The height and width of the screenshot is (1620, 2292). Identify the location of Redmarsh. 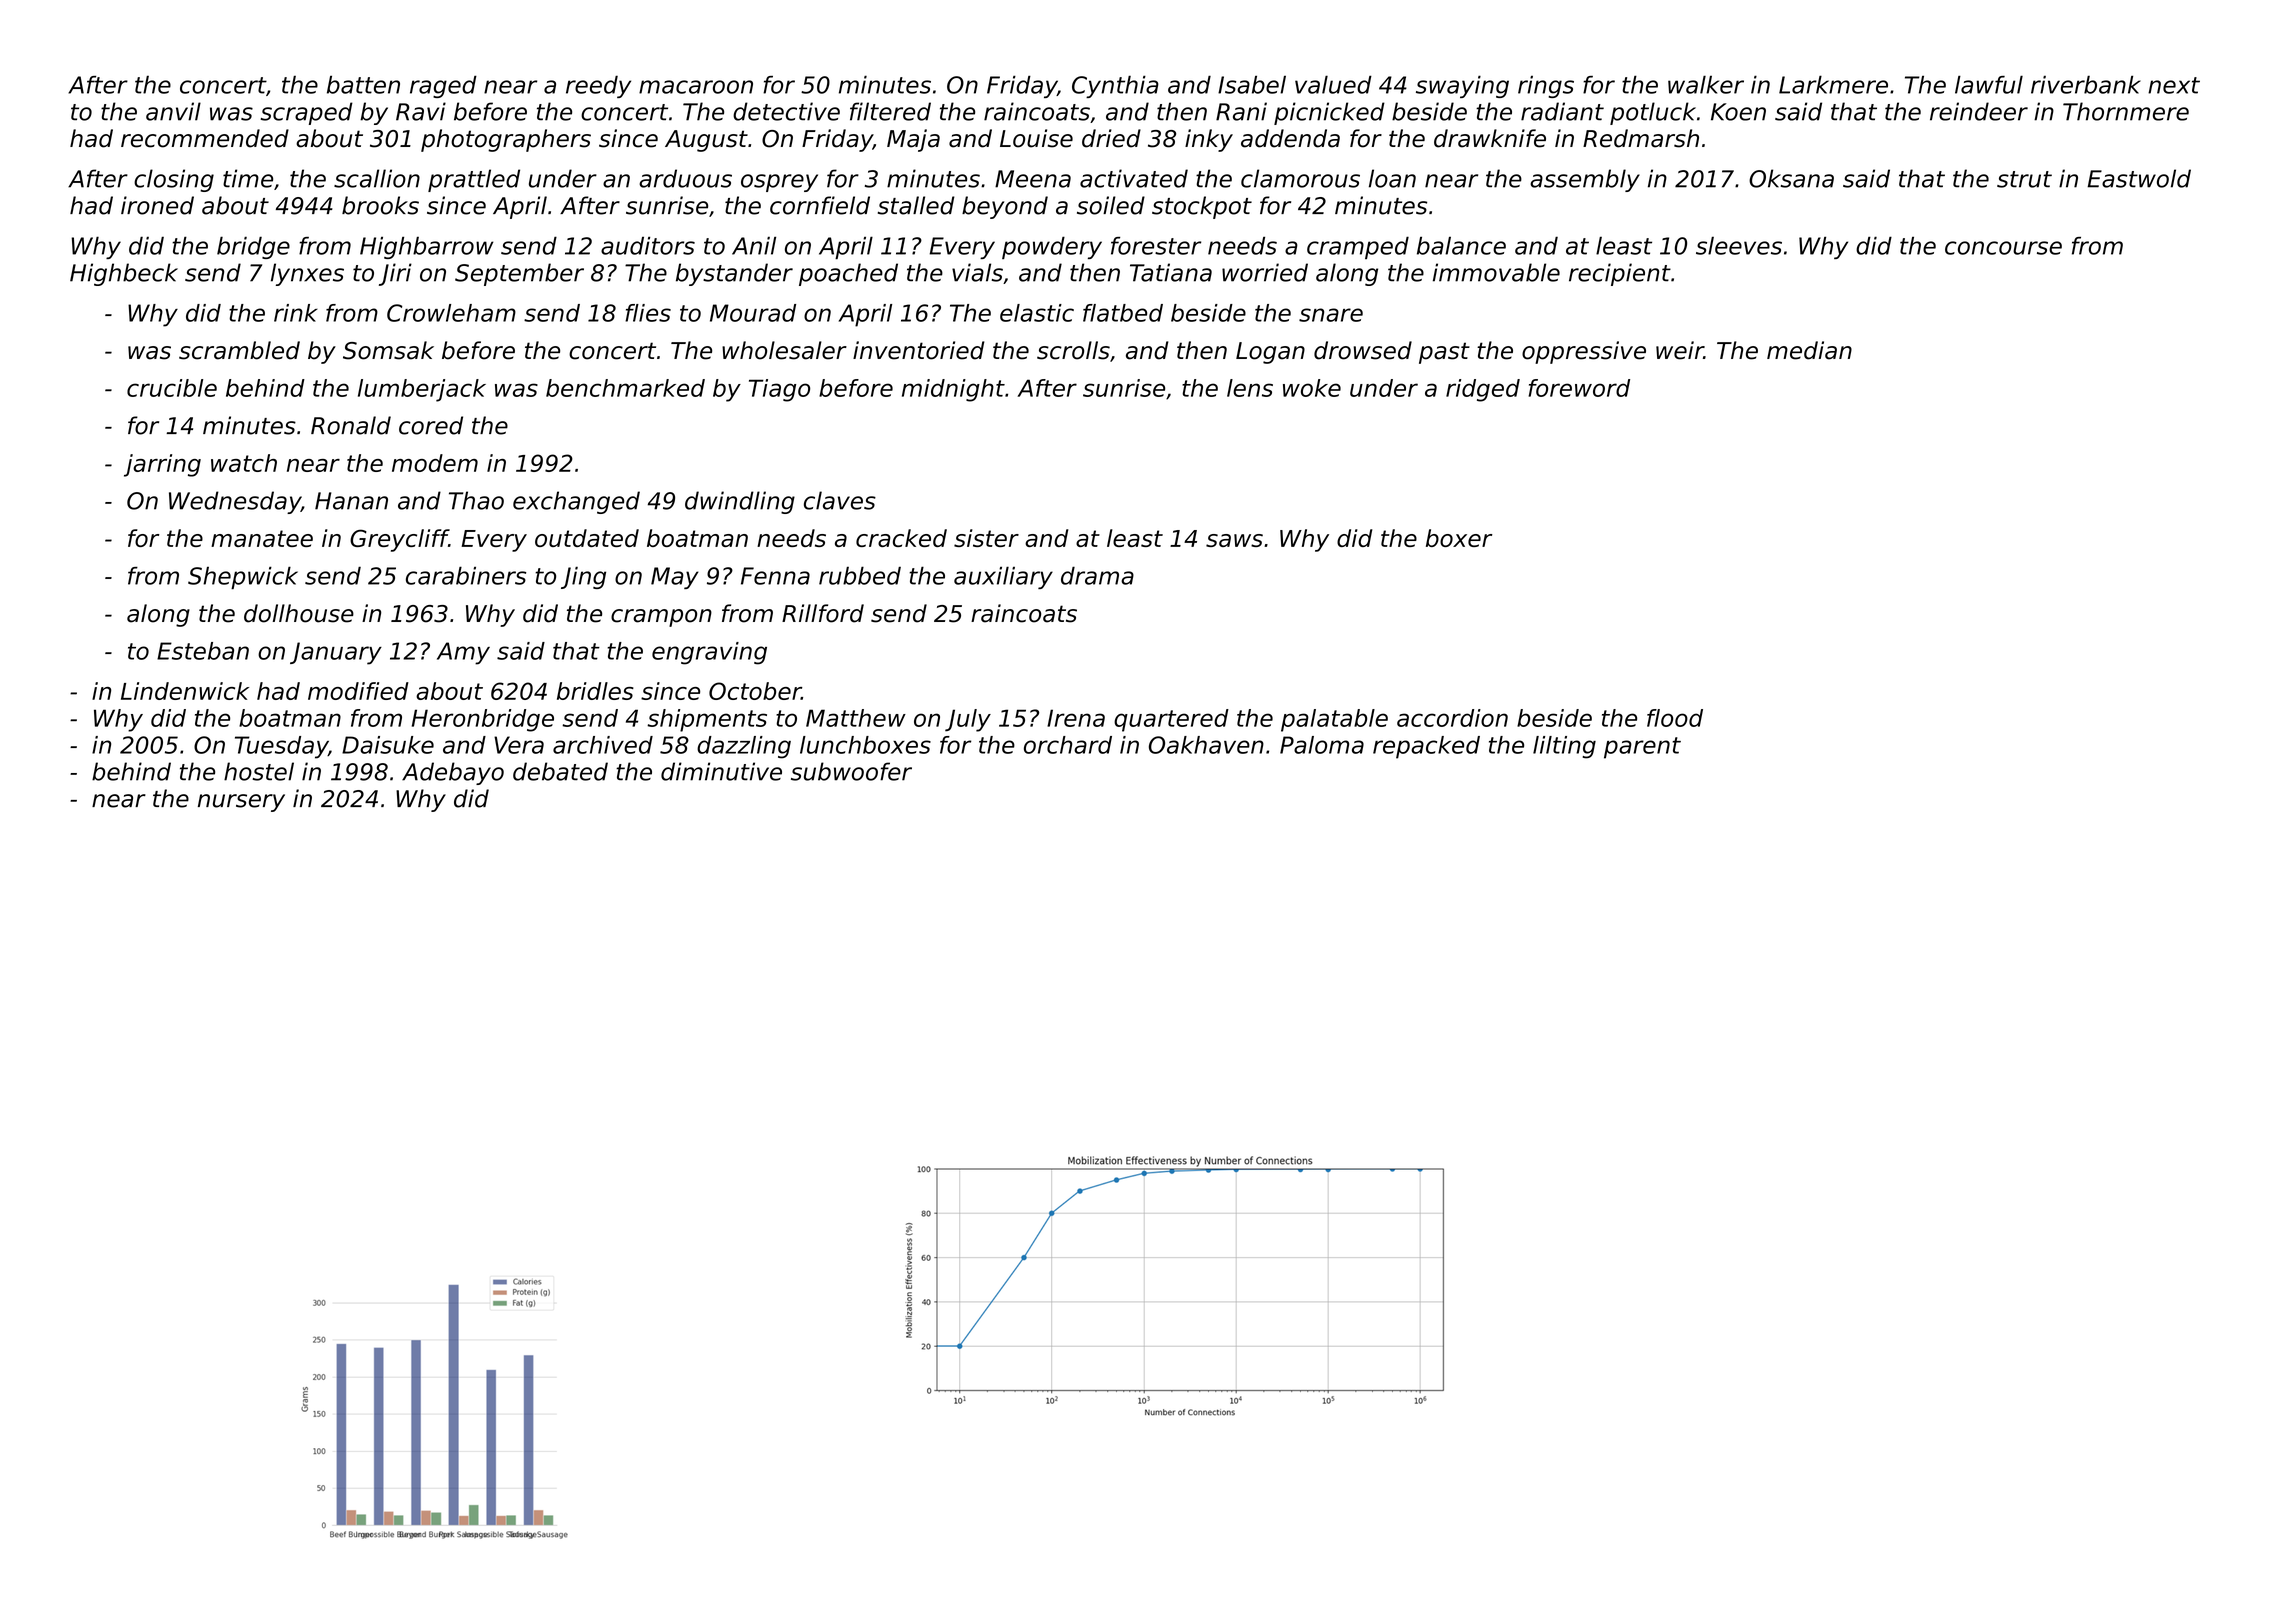
(1641, 138).
